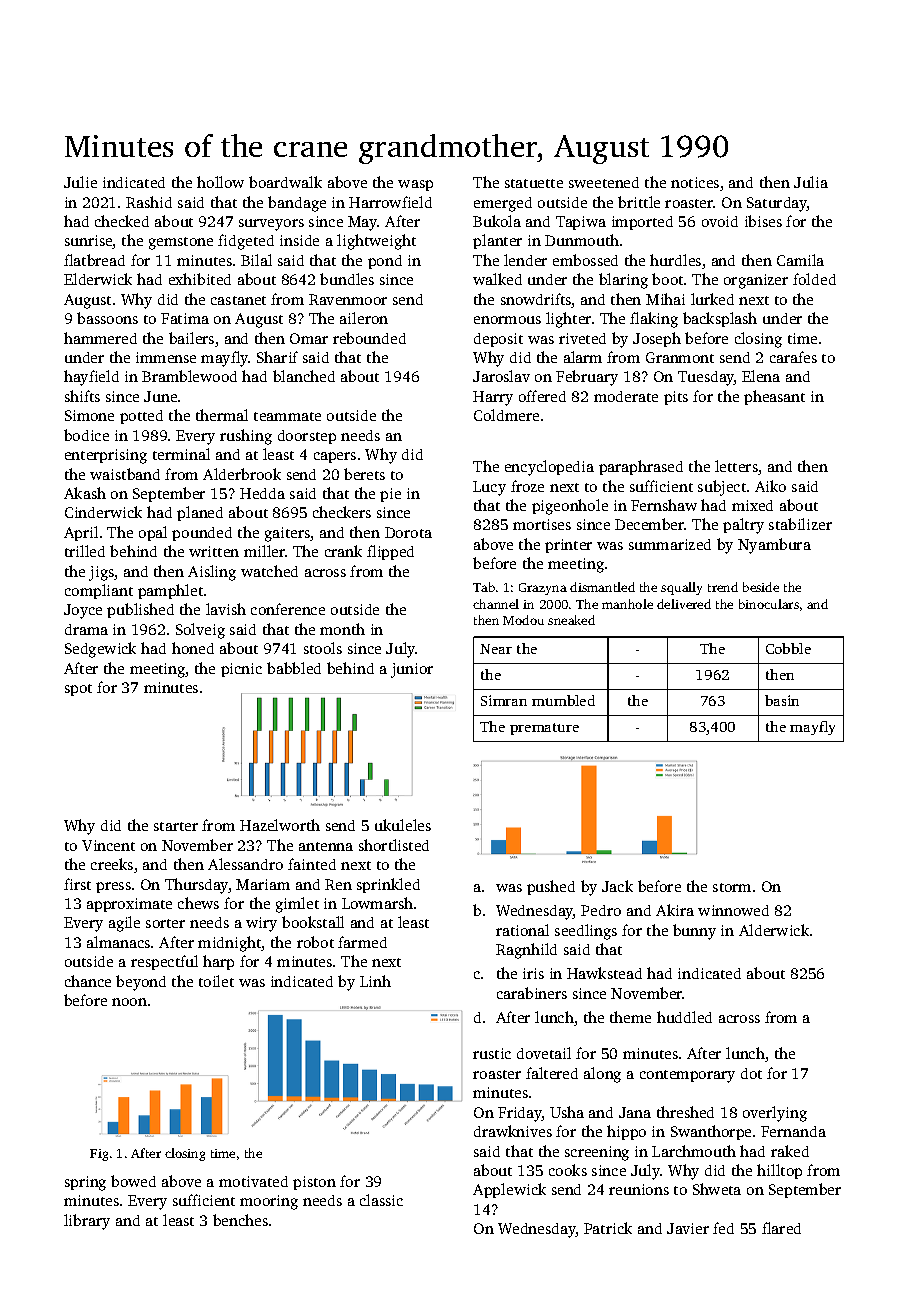 Image resolution: width=908 pixels, height=1316 pixels. I want to click on noon, so click(129, 1002).
